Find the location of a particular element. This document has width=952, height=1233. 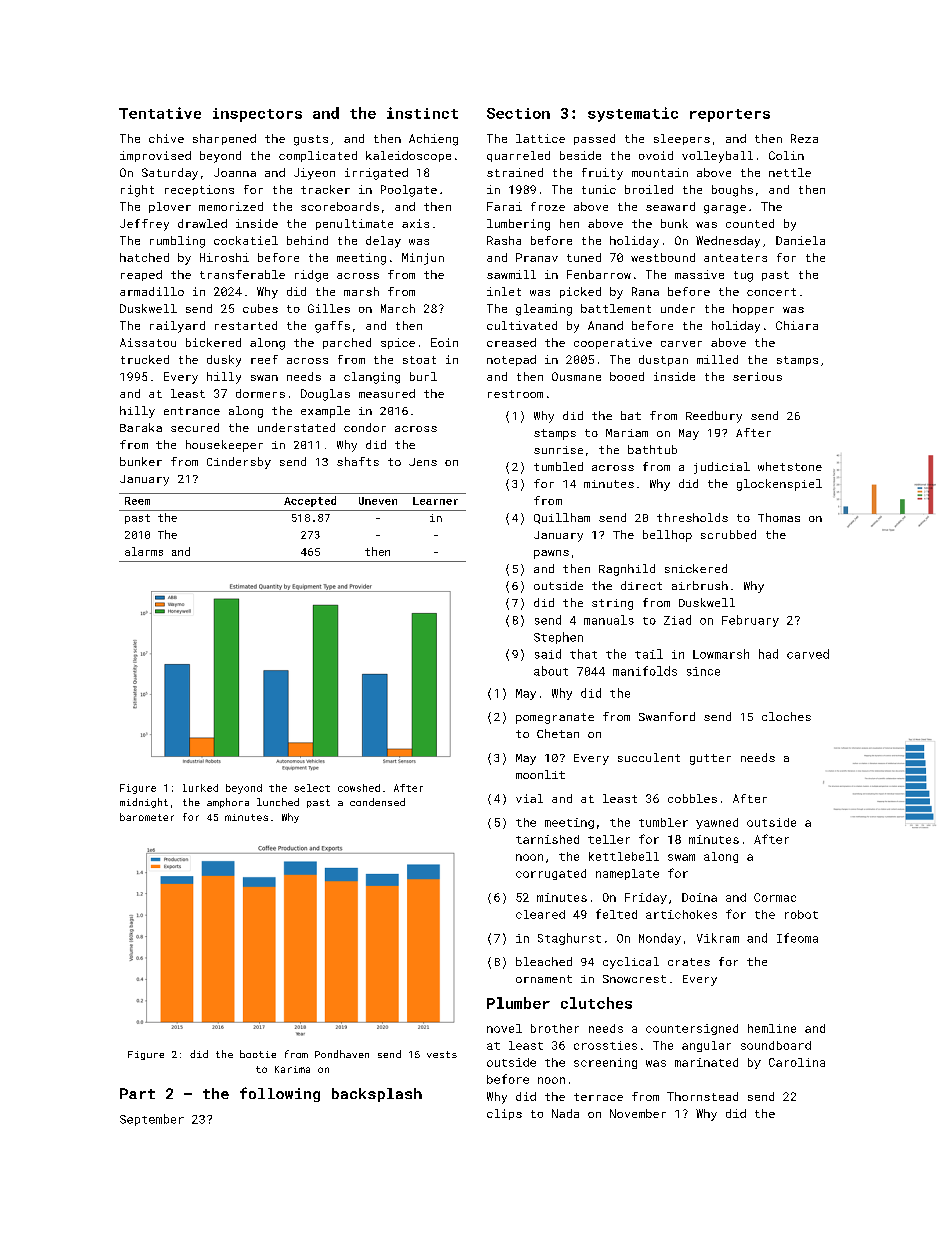

mountain is located at coordinates (660, 172).
